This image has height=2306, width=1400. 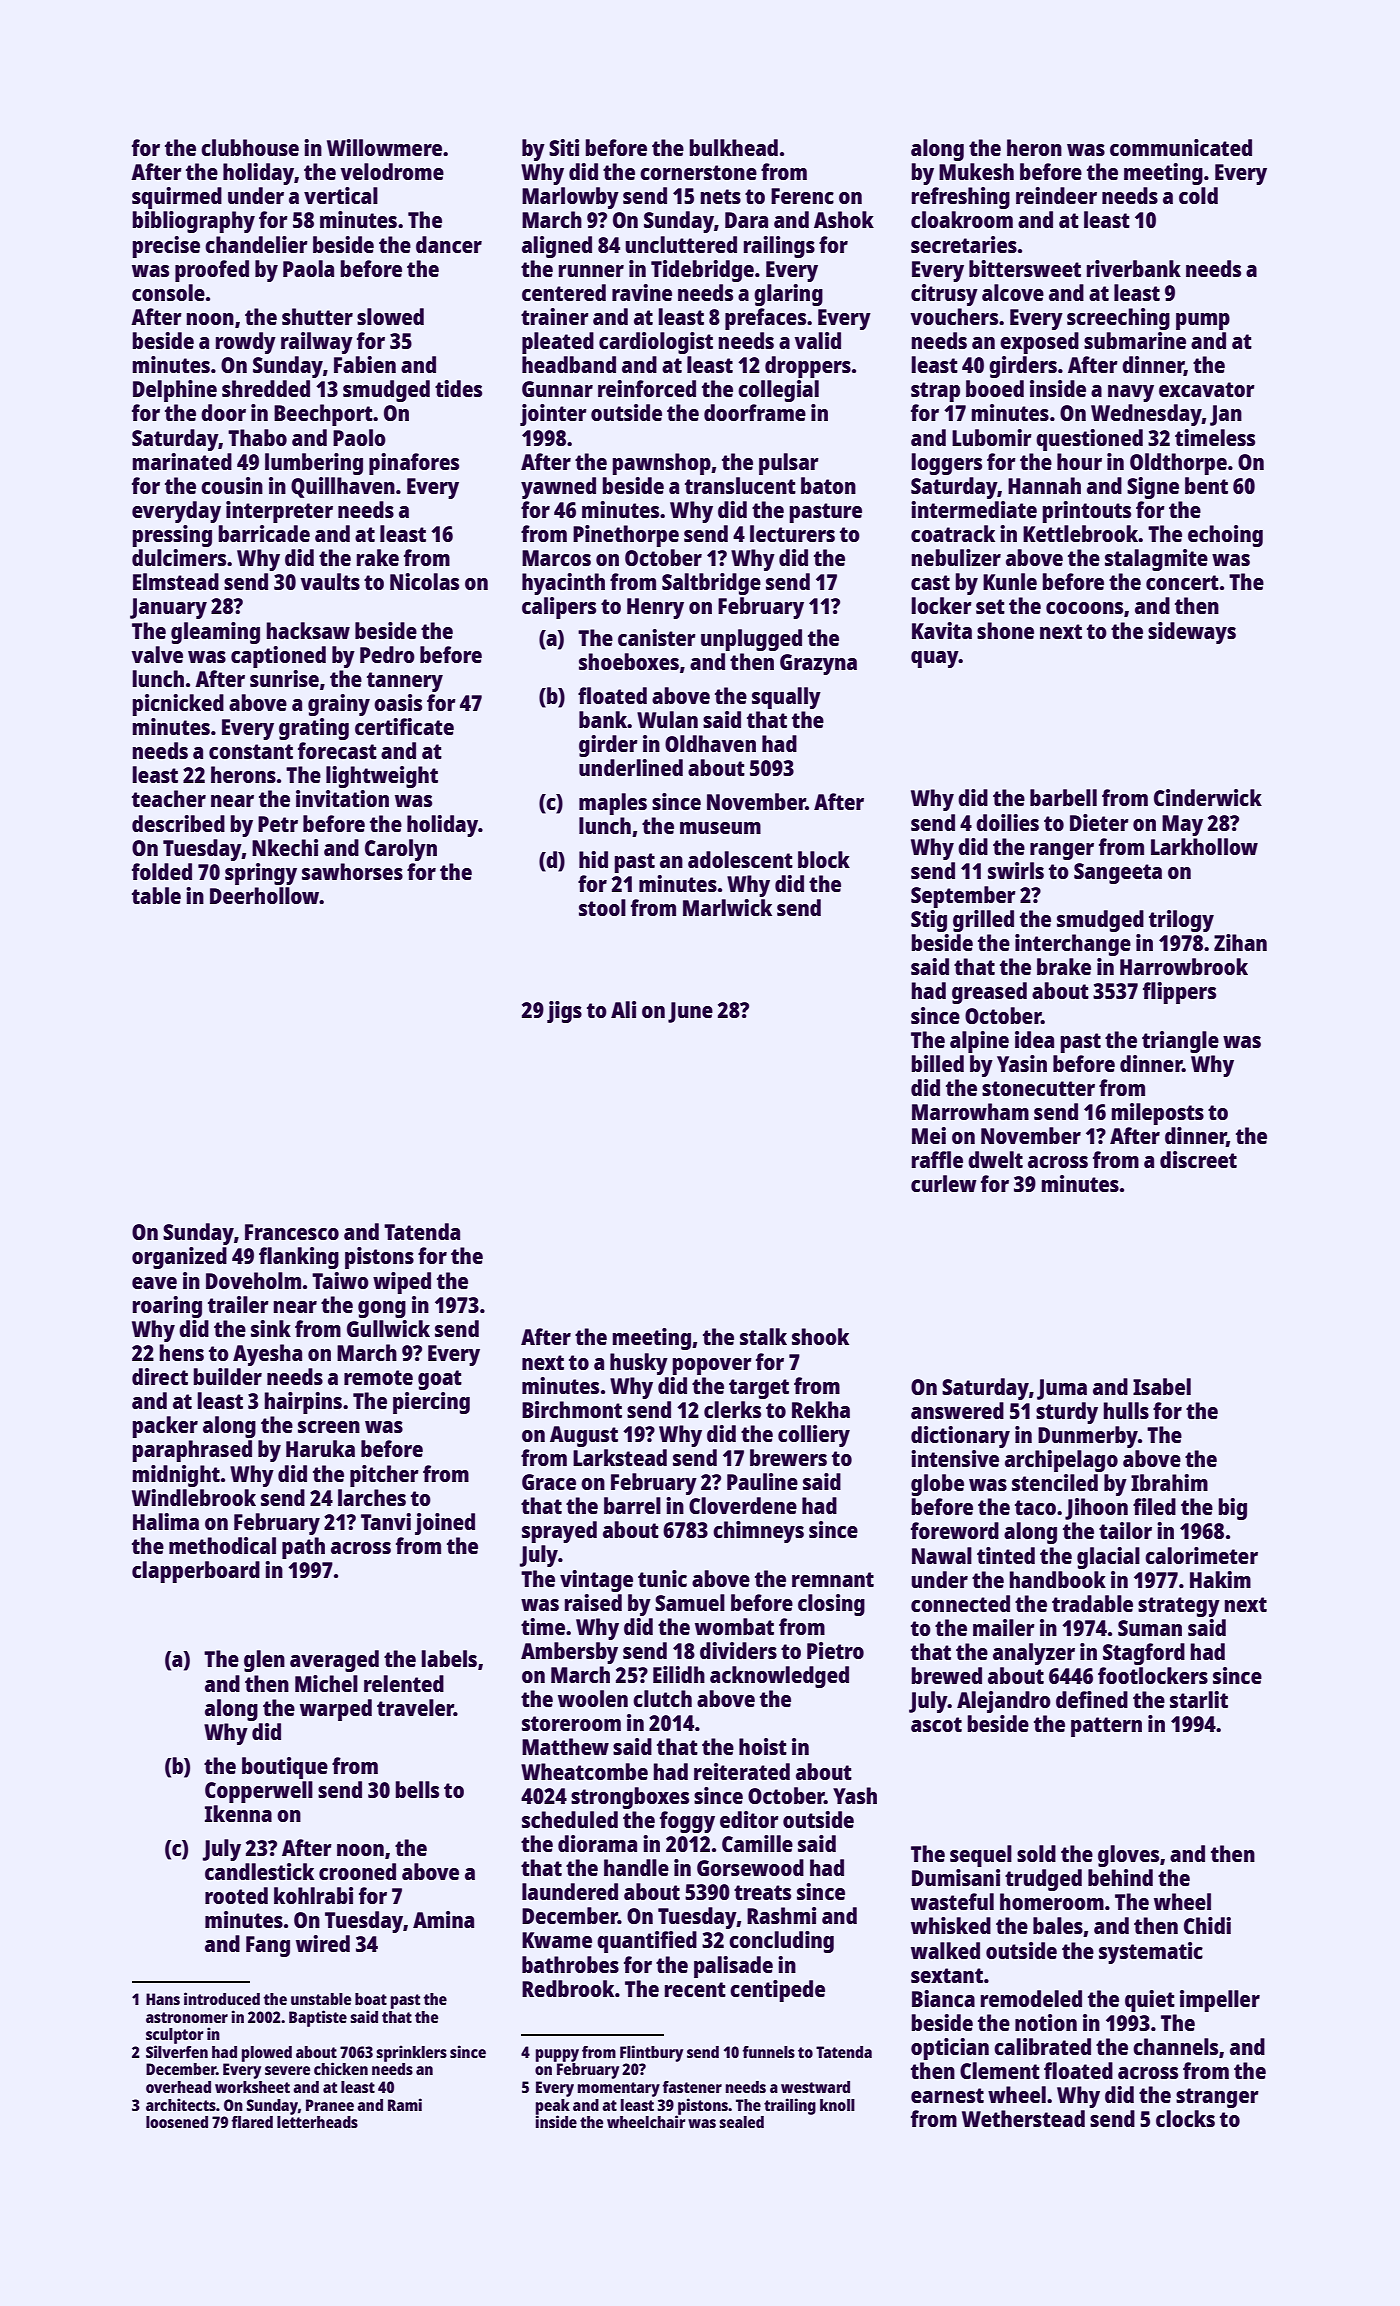 I want to click on ravine, so click(x=642, y=292).
